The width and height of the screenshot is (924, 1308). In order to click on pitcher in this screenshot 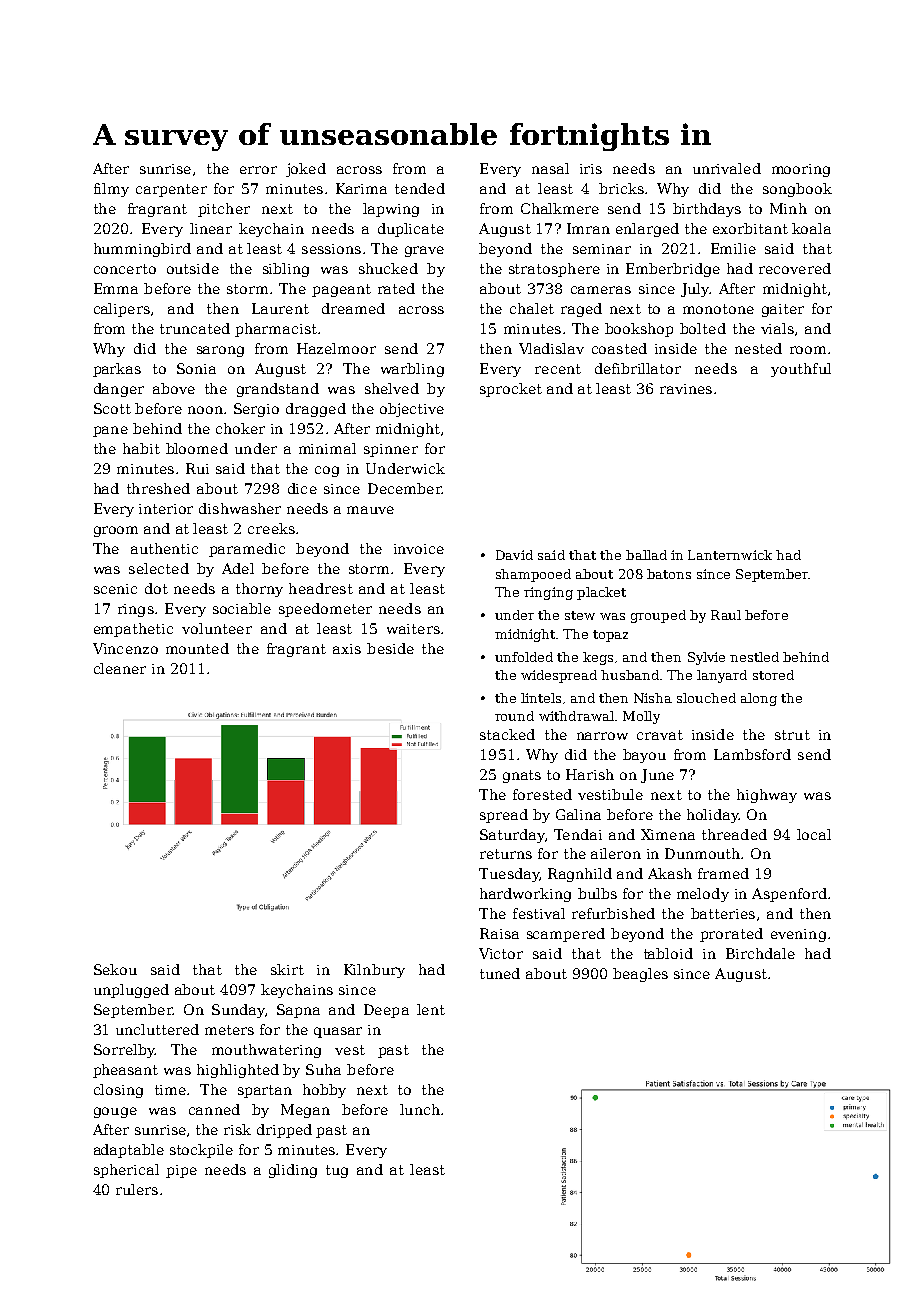, I will do `click(224, 210)`.
